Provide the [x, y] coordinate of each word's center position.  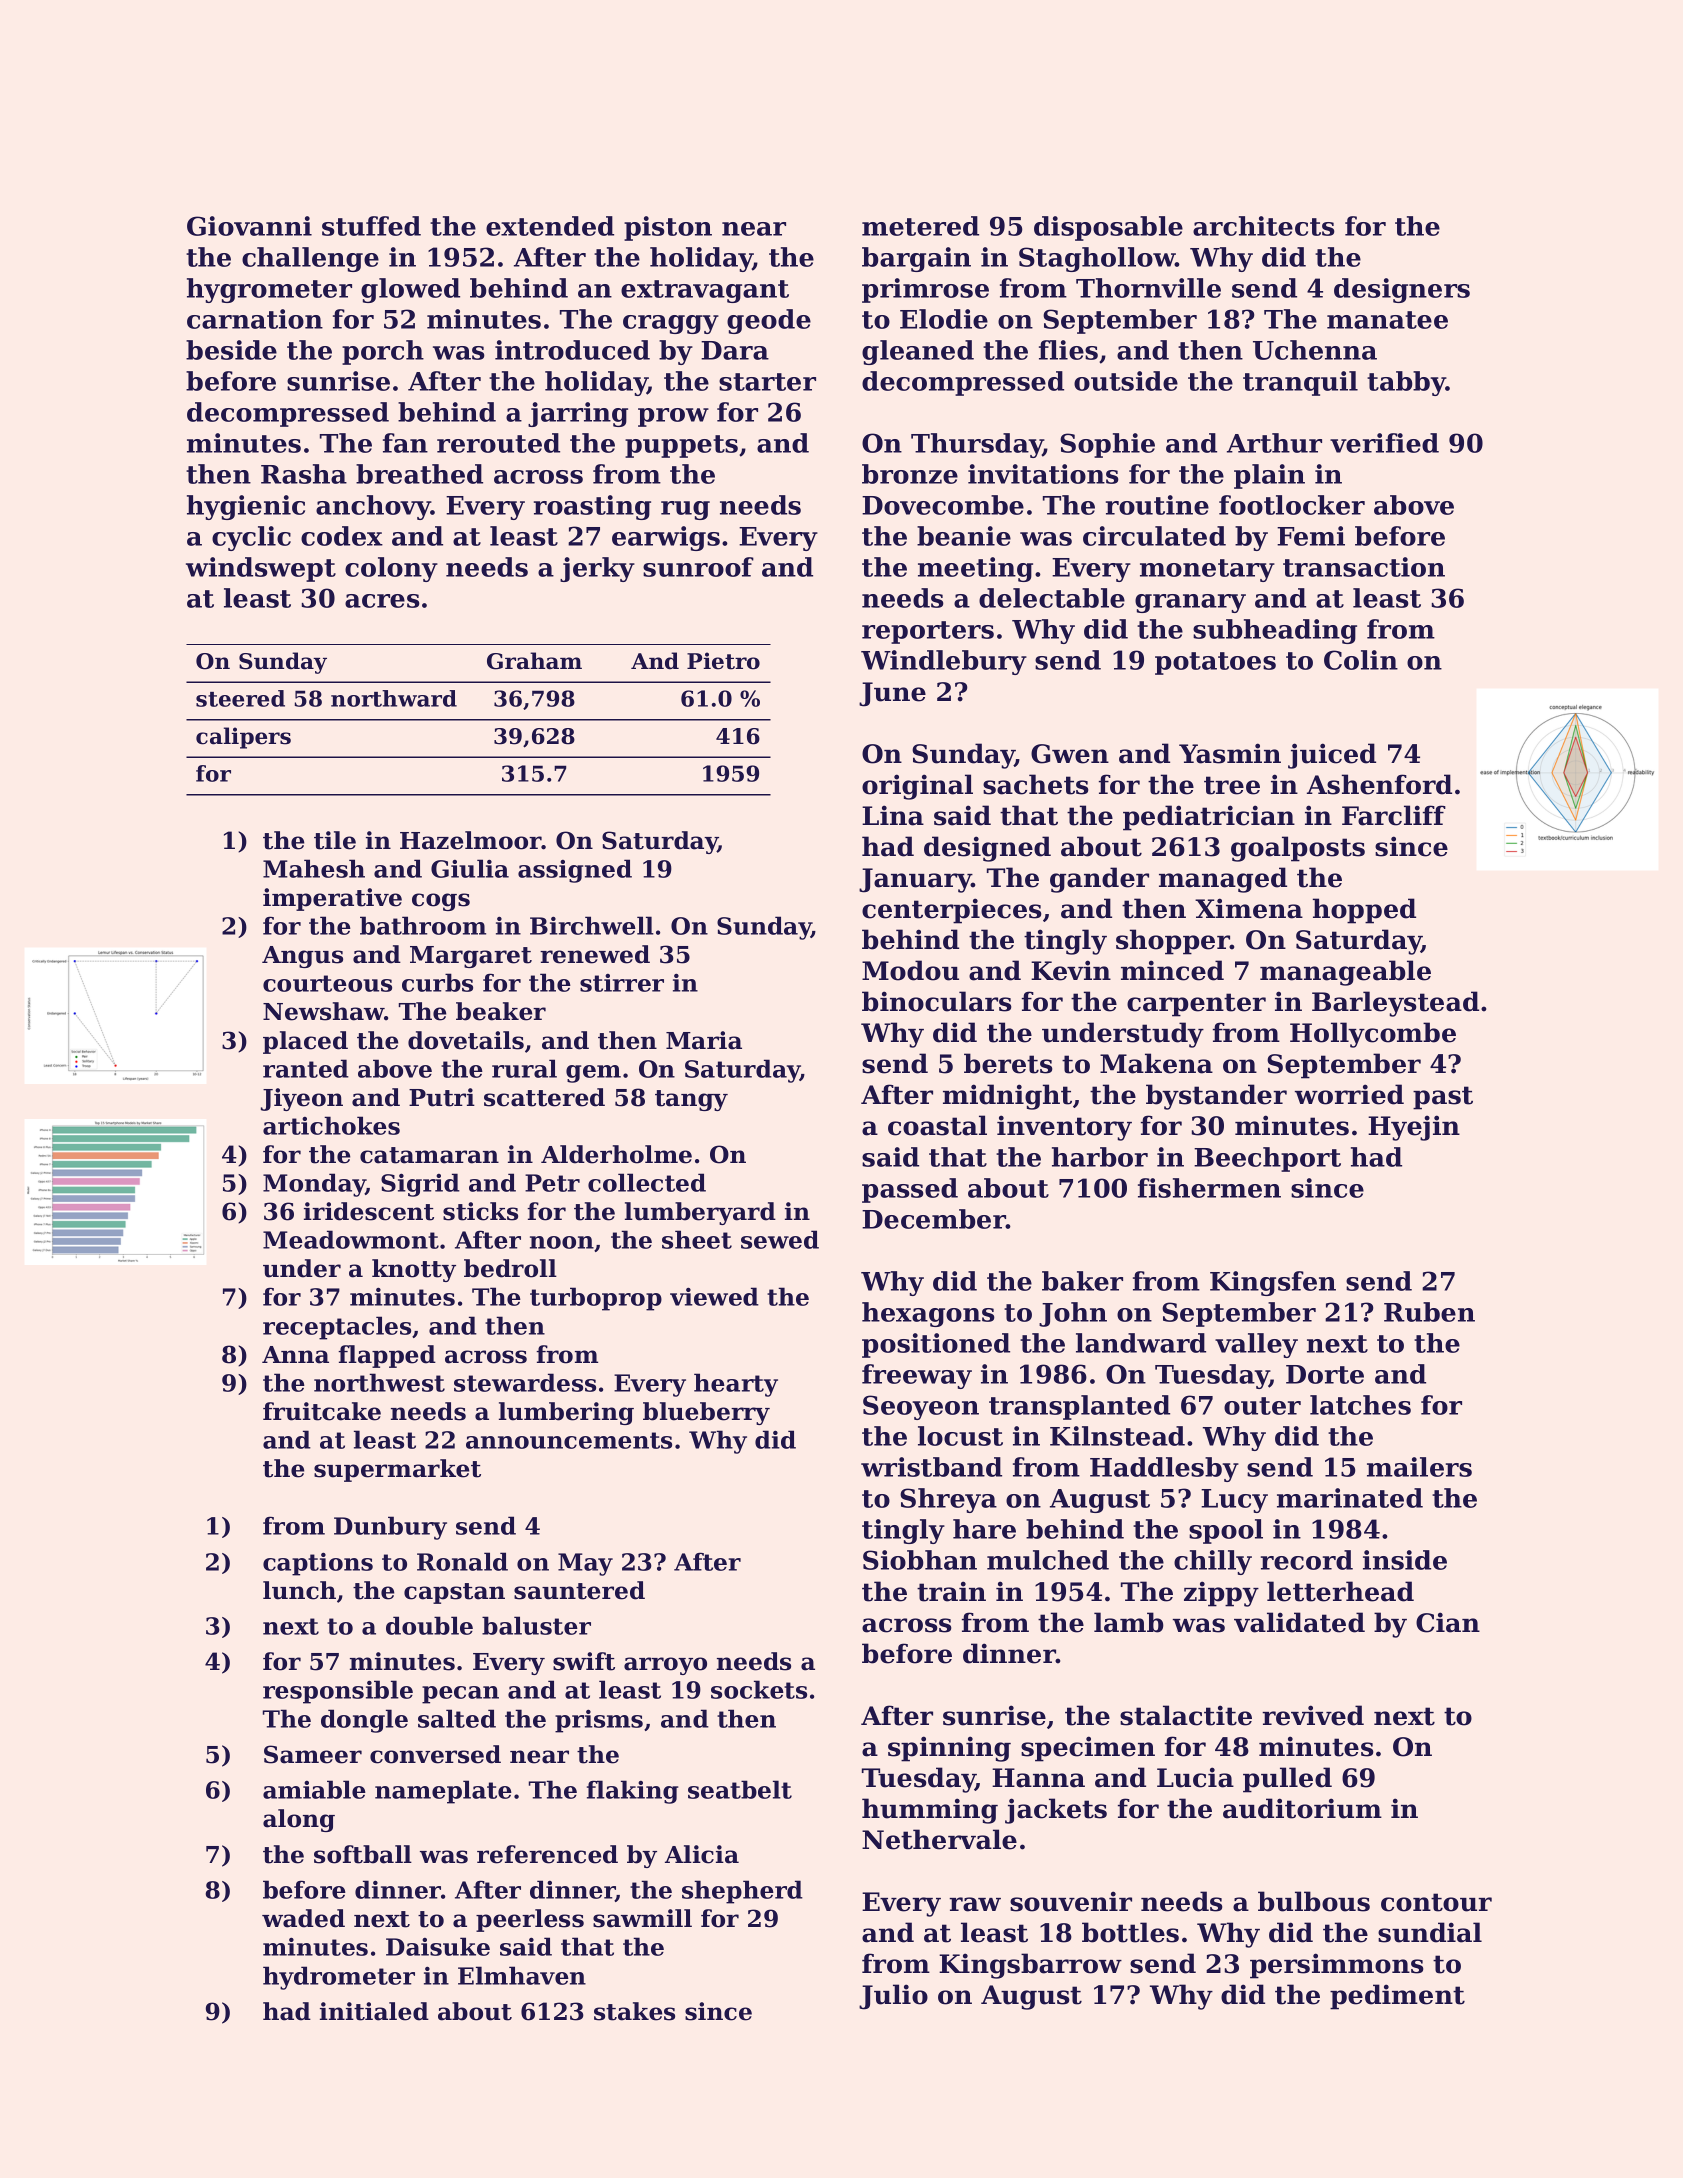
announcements [569, 1440]
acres [382, 601]
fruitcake [322, 1411]
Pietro [723, 661]
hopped [1364, 911]
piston [668, 228]
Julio [893, 1997]
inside [1405, 1560]
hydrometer [339, 1978]
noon [562, 1242]
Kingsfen [1273, 1283]
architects [1264, 226]
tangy [691, 1100]
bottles [1130, 1932]
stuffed [371, 226]
